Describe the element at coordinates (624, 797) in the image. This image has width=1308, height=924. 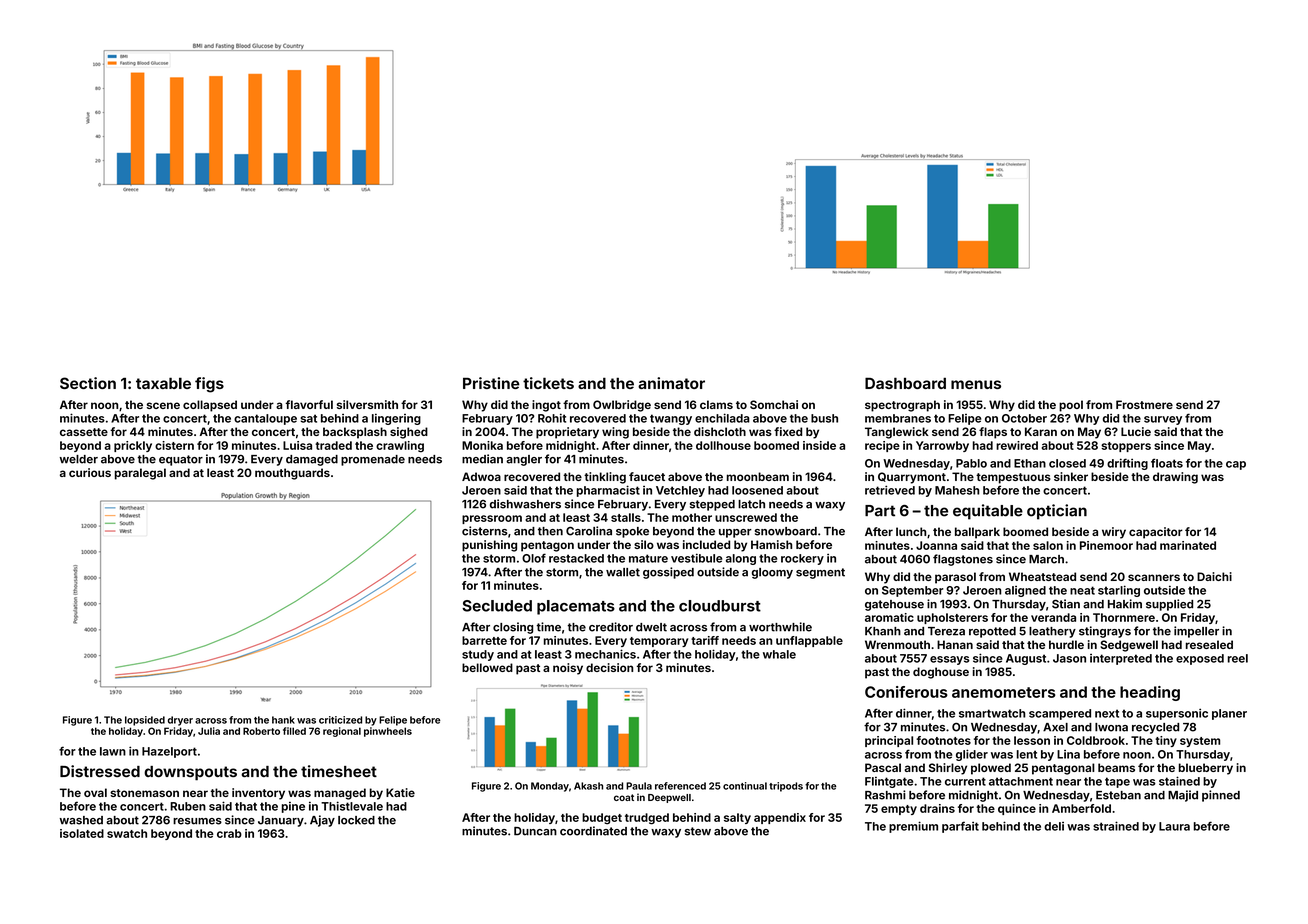
I see `coat` at that location.
